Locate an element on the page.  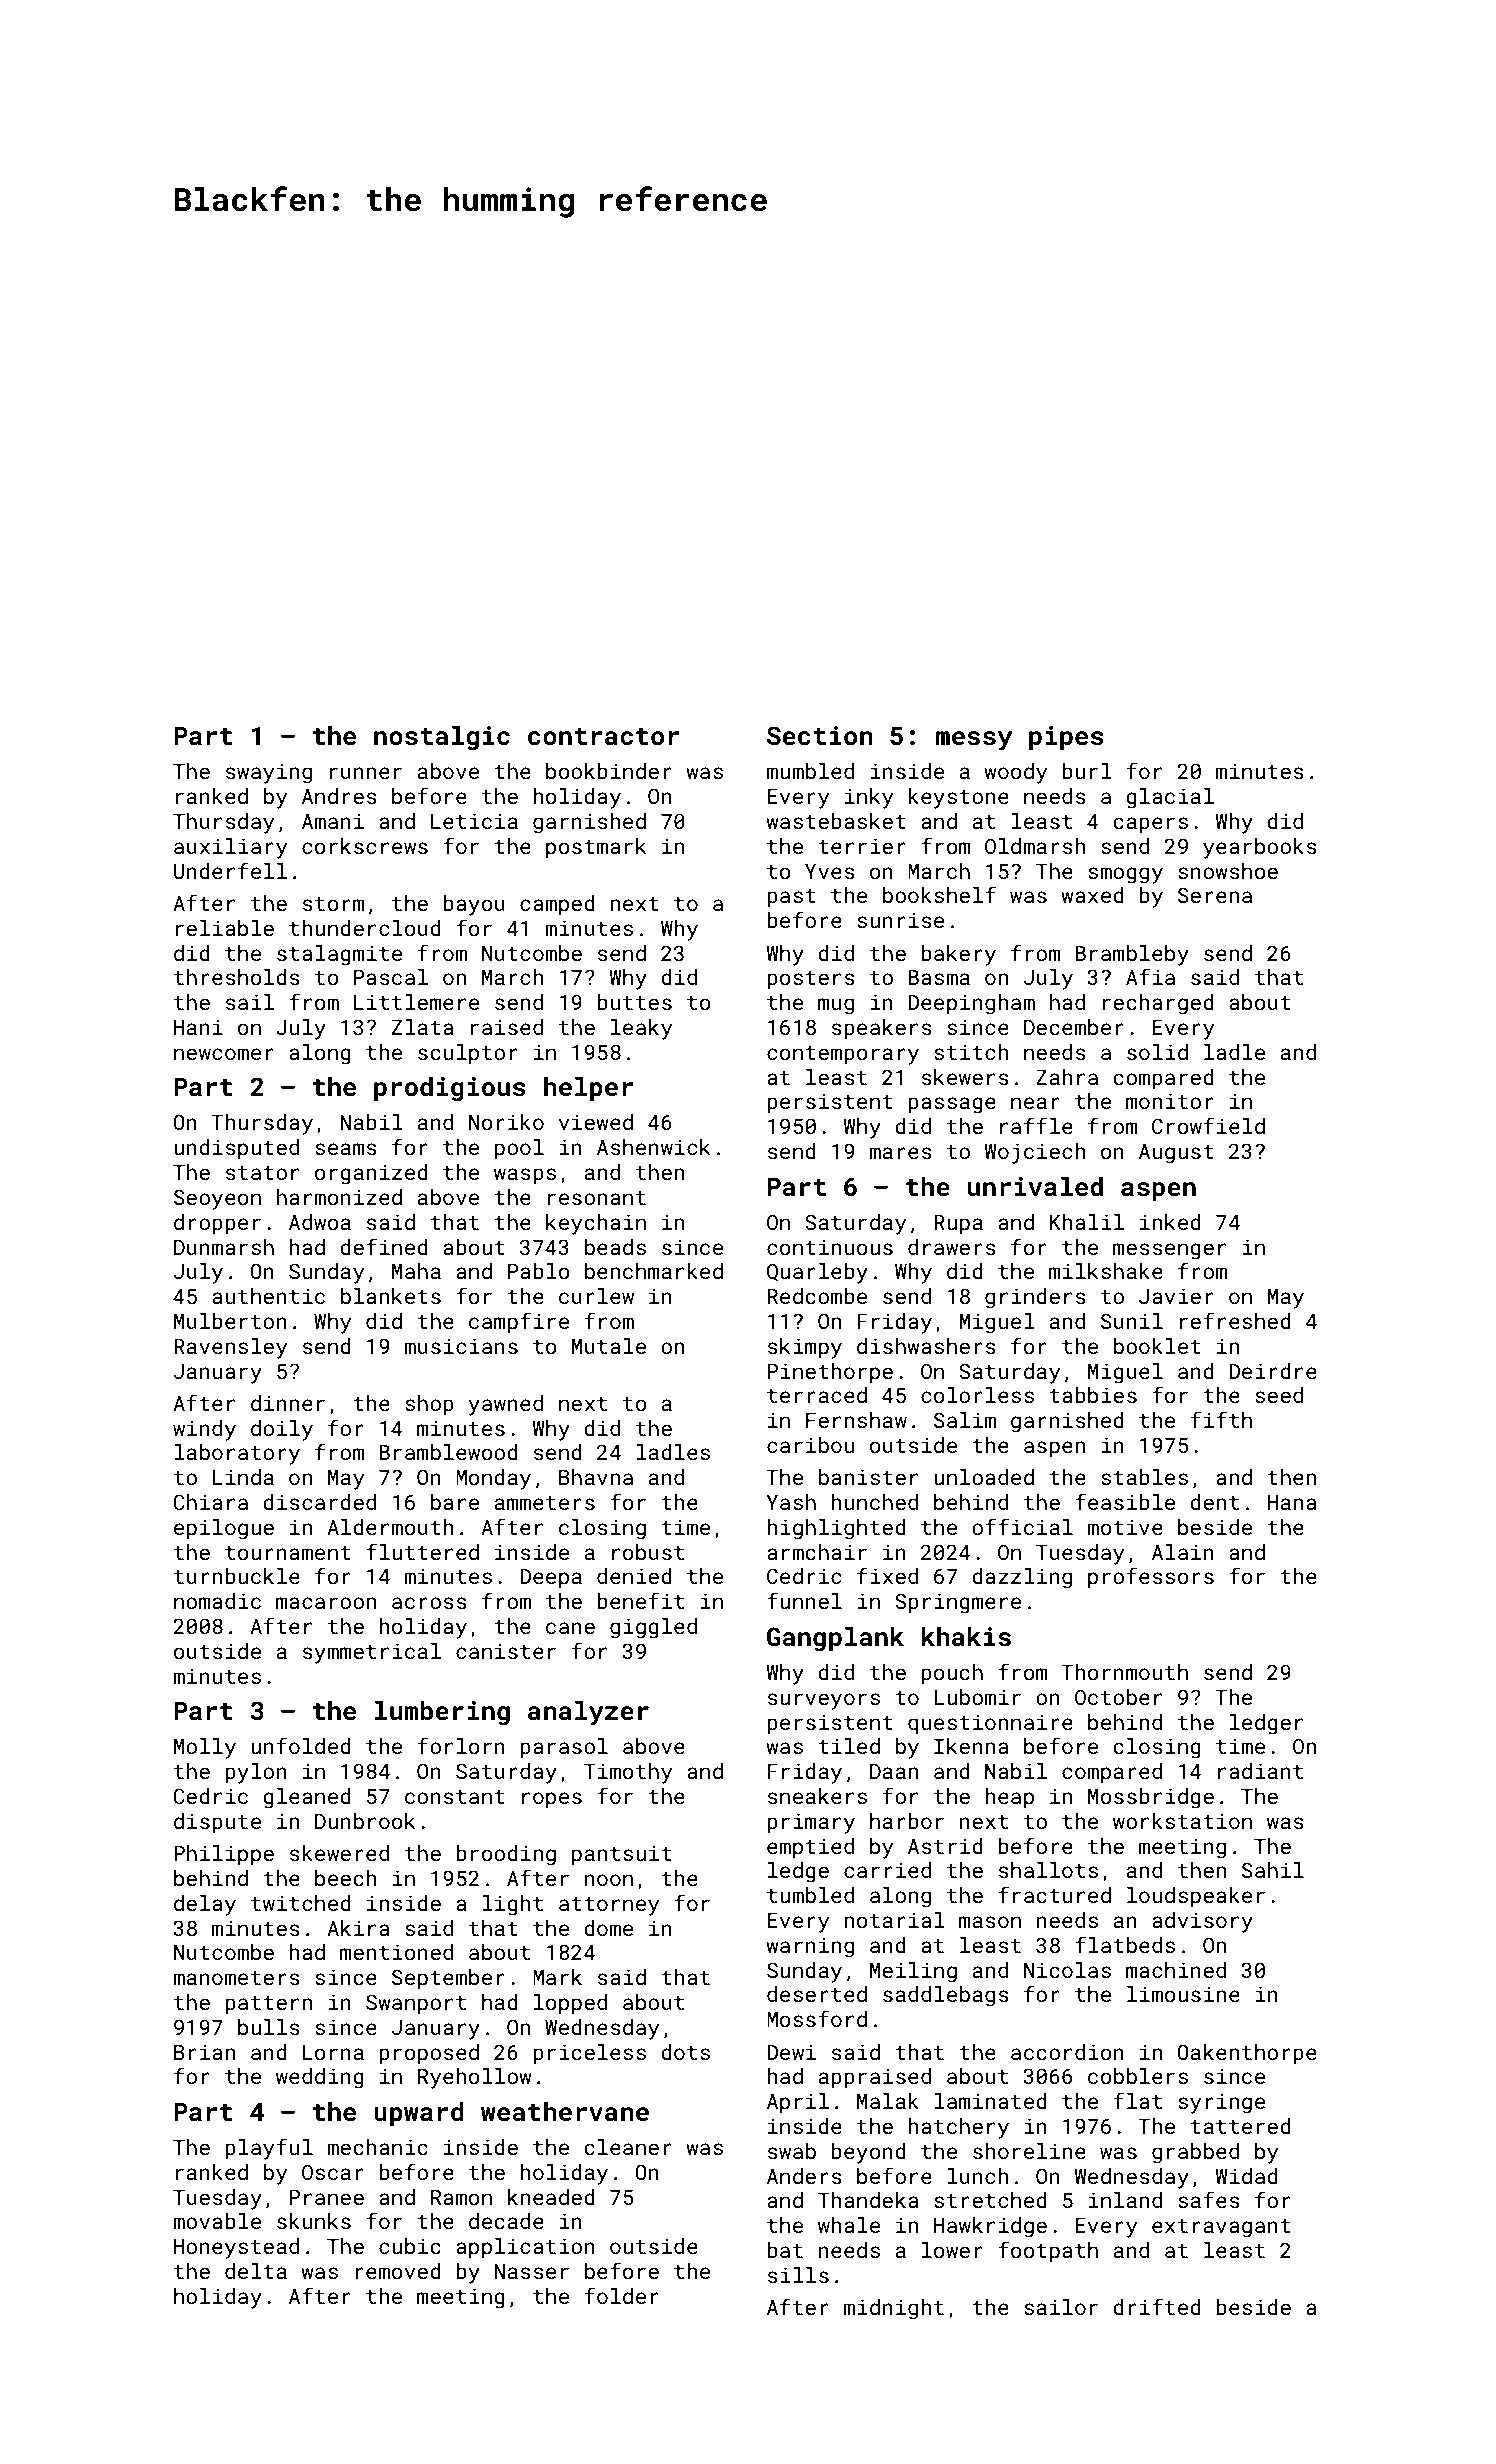
contractor is located at coordinates (604, 737).
